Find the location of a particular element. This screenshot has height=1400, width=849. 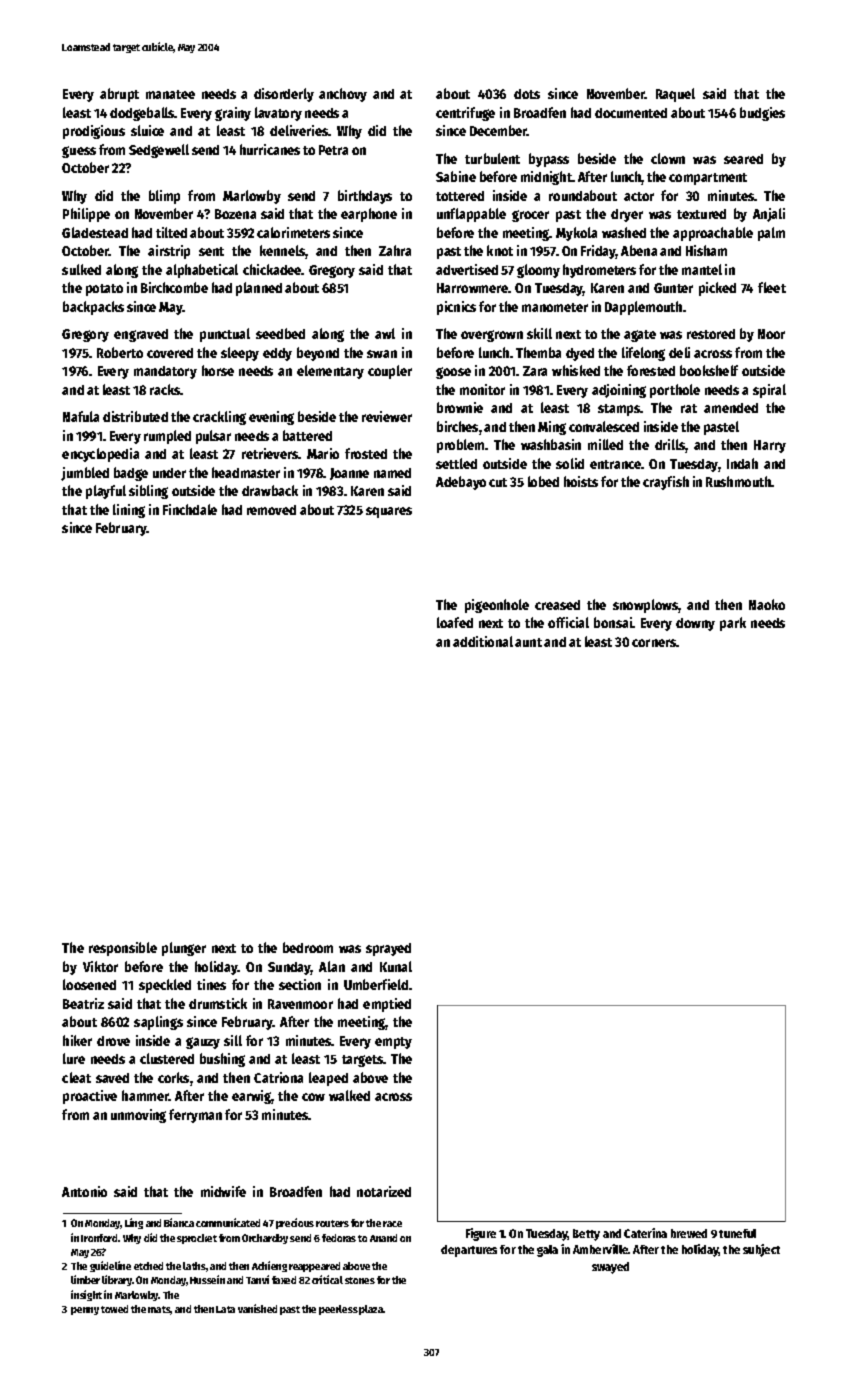

subject is located at coordinates (761, 1250).
